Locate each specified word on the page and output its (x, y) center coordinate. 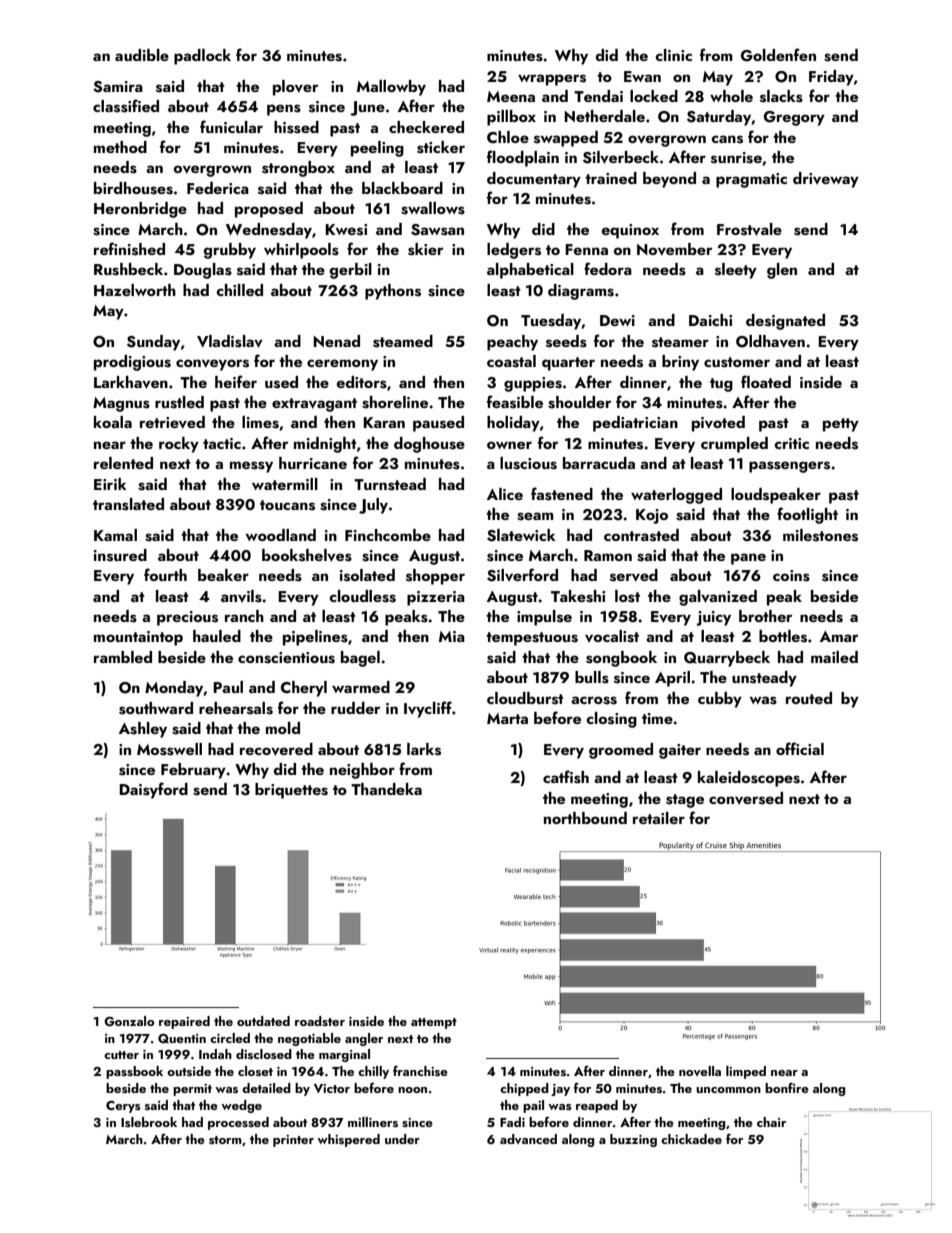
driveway (826, 180)
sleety (736, 271)
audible (142, 55)
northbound (585, 818)
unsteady (764, 679)
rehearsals (236, 708)
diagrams (581, 292)
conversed (746, 798)
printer (293, 1141)
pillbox (511, 118)
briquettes (291, 791)
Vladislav (230, 341)
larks (424, 749)
